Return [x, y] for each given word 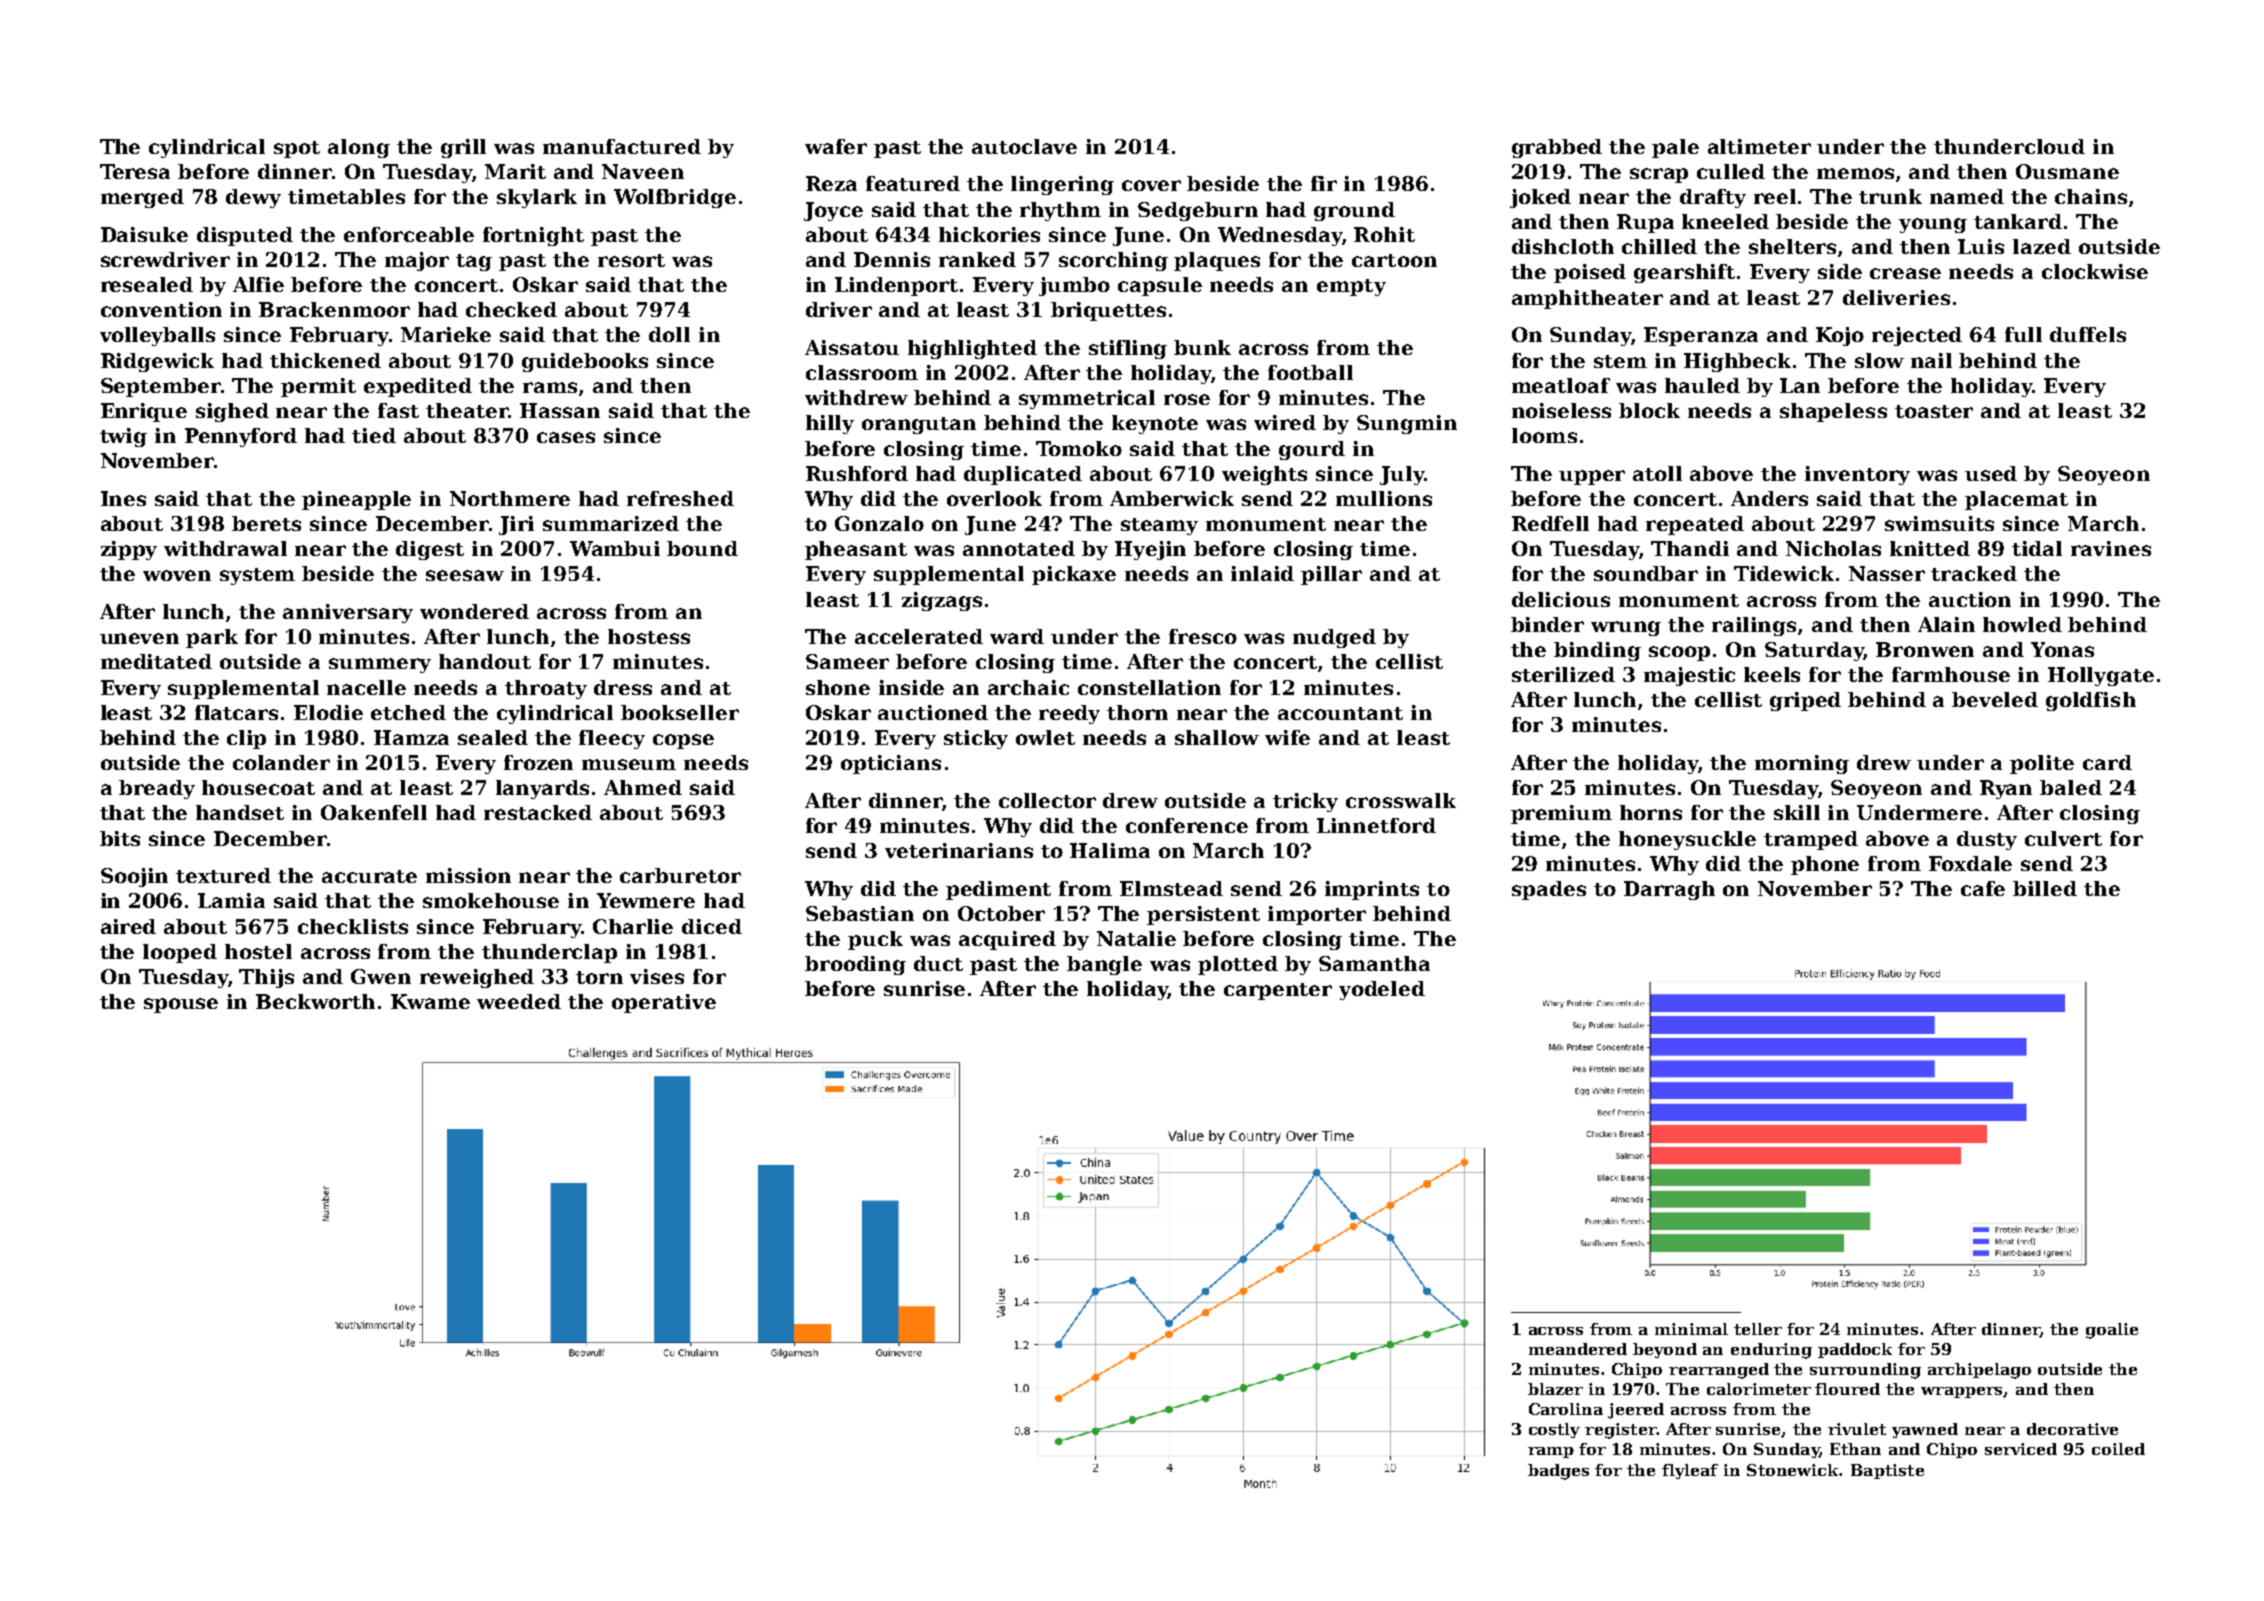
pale [1675, 148]
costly [1554, 1430]
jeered [1636, 1411]
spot [297, 149]
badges [1558, 1472]
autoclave [1024, 146]
